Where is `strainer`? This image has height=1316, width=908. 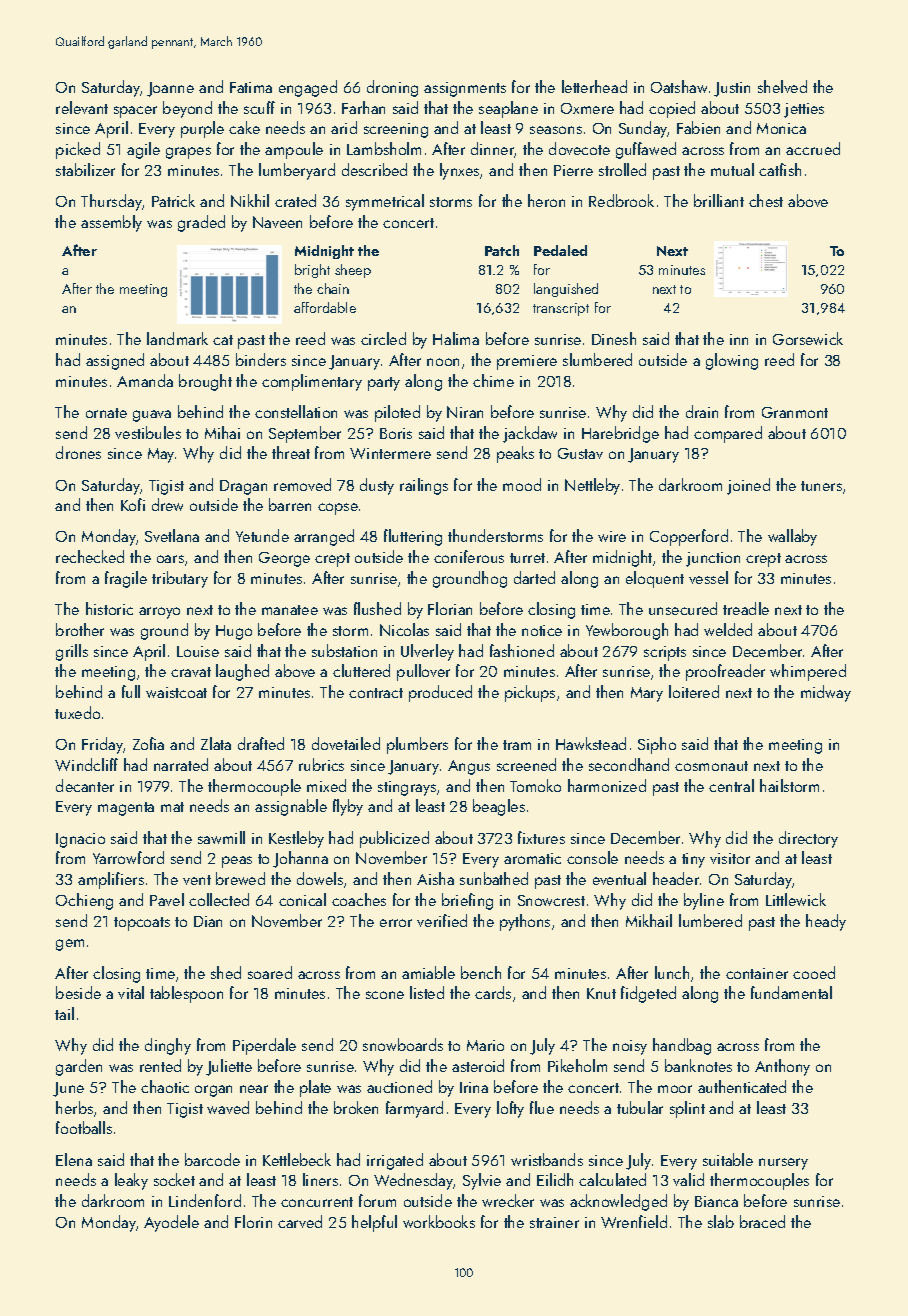 strainer is located at coordinates (554, 1222).
